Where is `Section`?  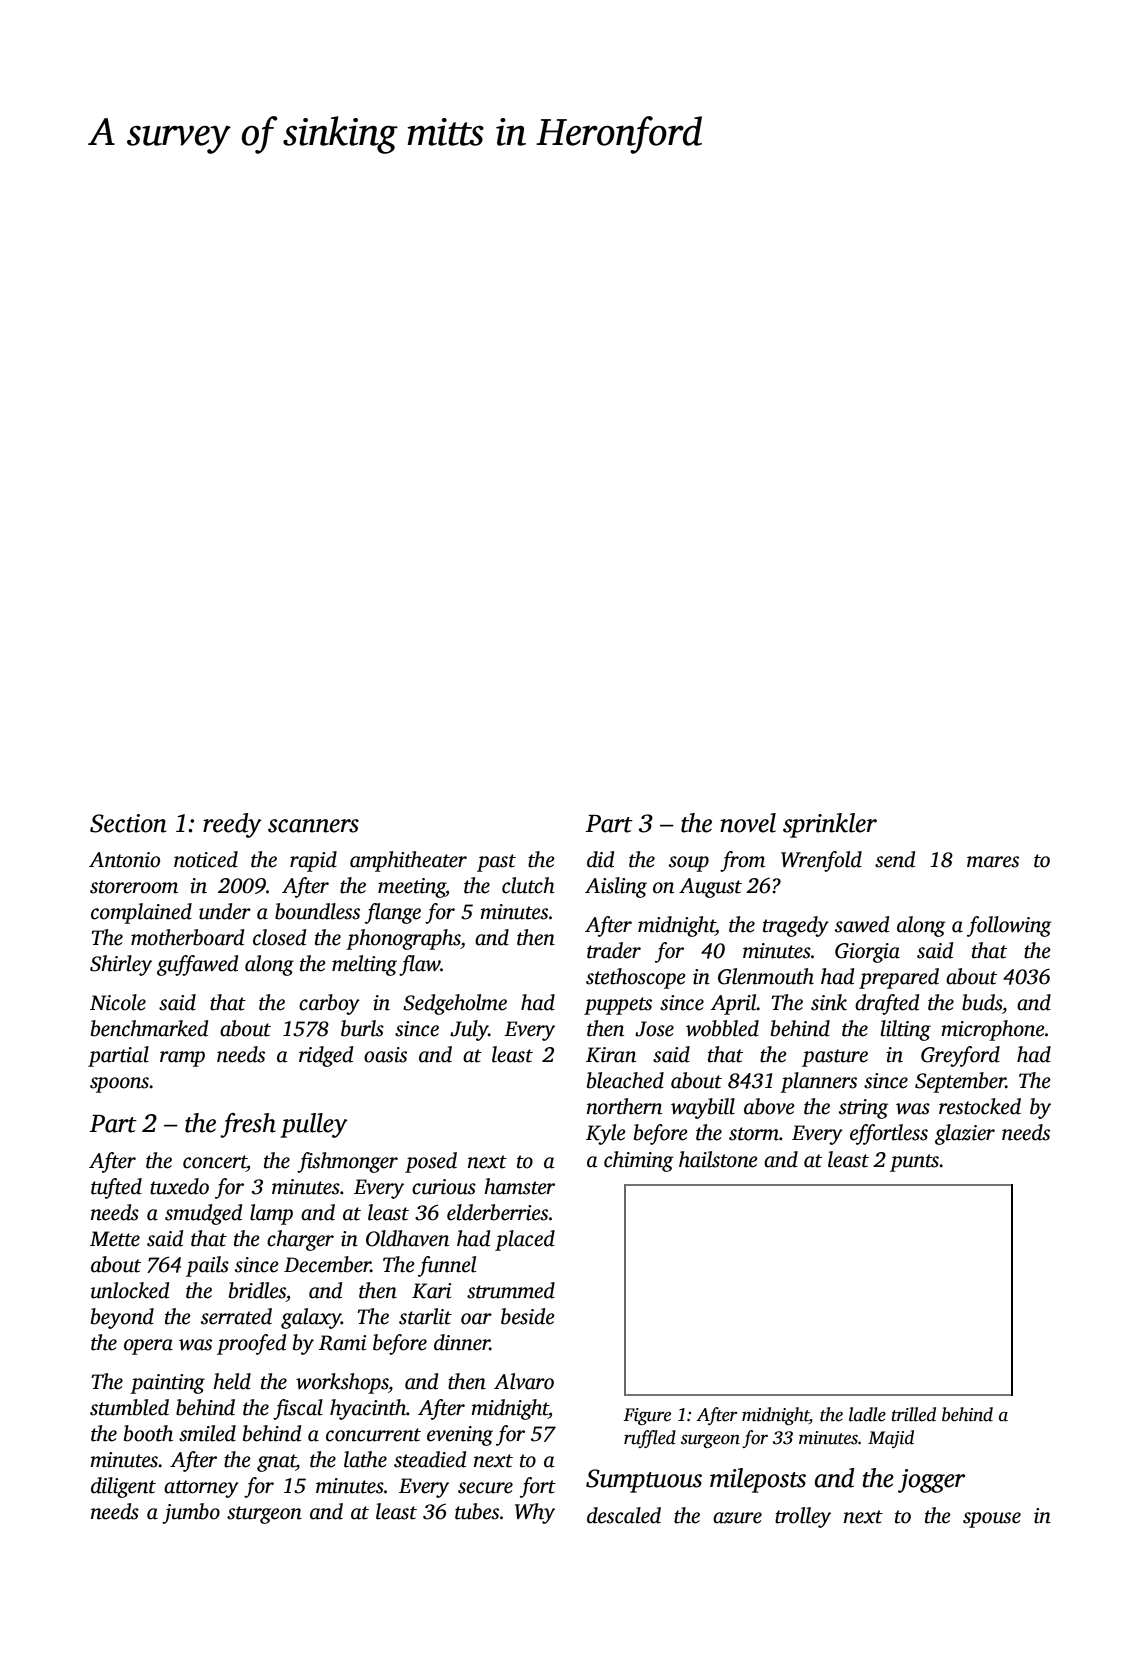 Section is located at coordinates (128, 823).
